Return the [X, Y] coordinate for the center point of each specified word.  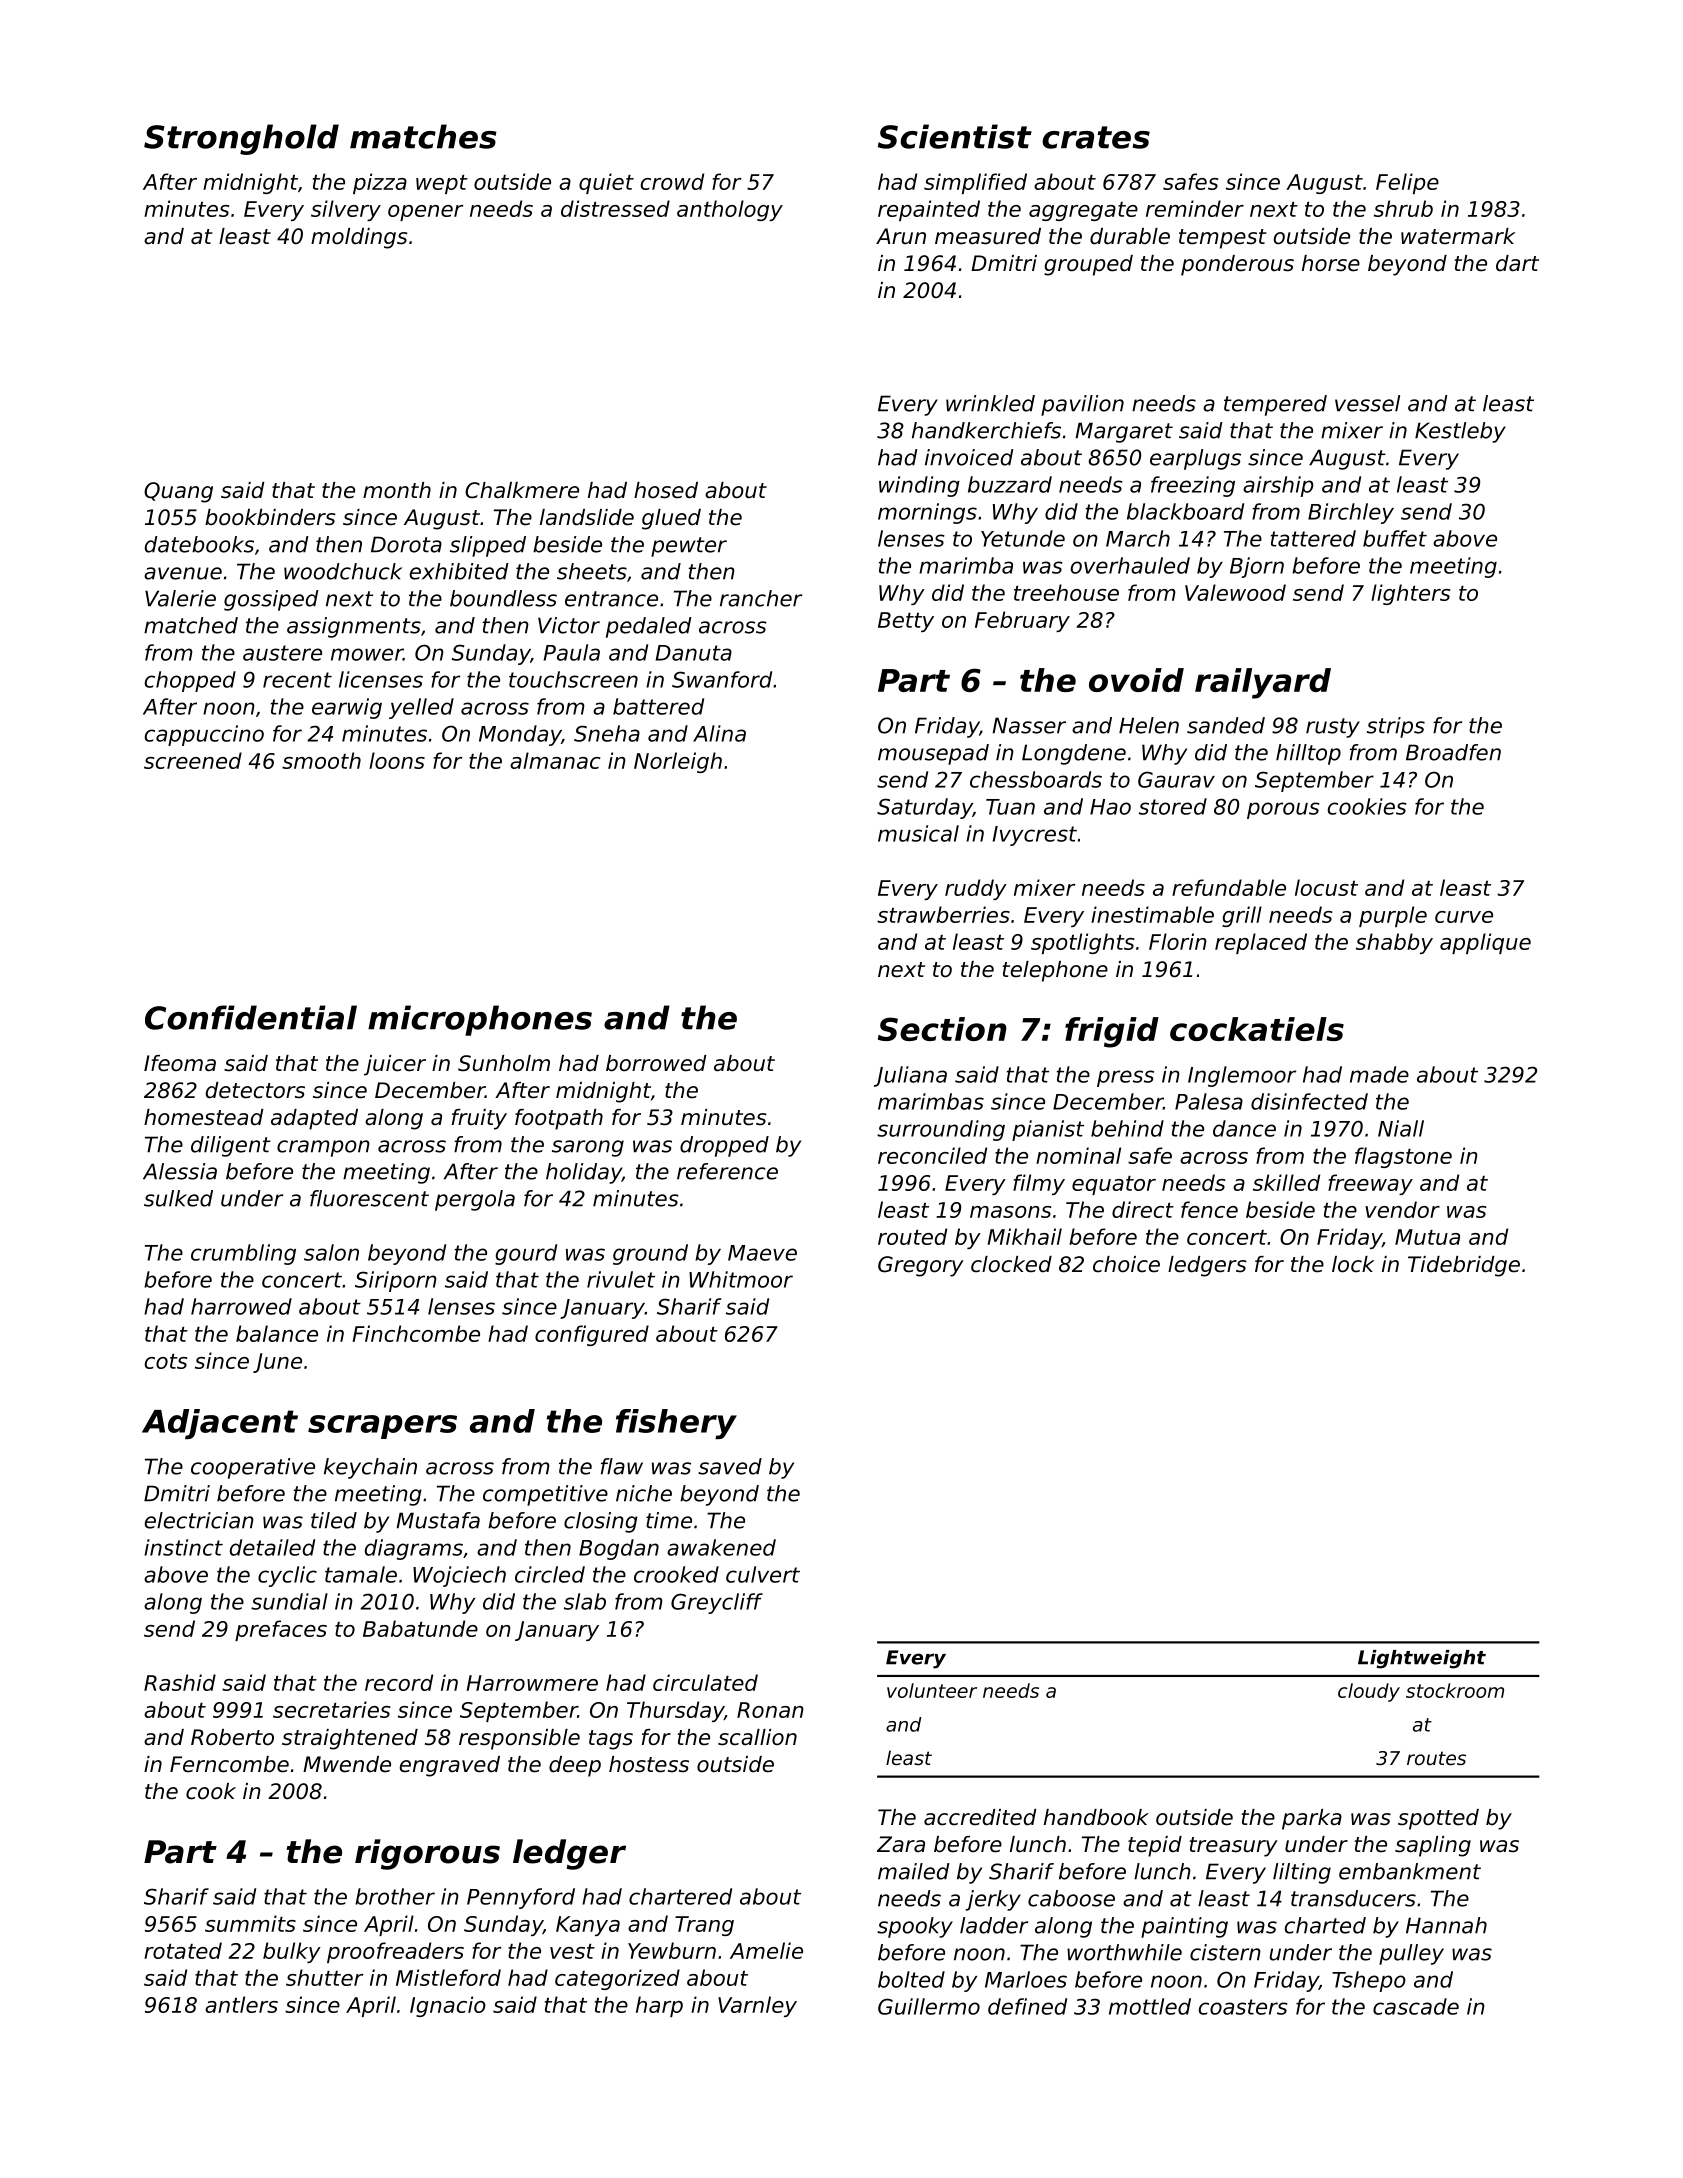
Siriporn [396, 1281]
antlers [241, 2004]
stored [1173, 806]
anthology [730, 210]
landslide [587, 517]
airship [1278, 486]
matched [191, 625]
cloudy [1369, 1692]
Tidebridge [1464, 1266]
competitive [545, 1495]
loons [397, 760]
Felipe [1407, 183]
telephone [1055, 971]
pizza [380, 183]
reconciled [932, 1155]
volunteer [932, 1690]
